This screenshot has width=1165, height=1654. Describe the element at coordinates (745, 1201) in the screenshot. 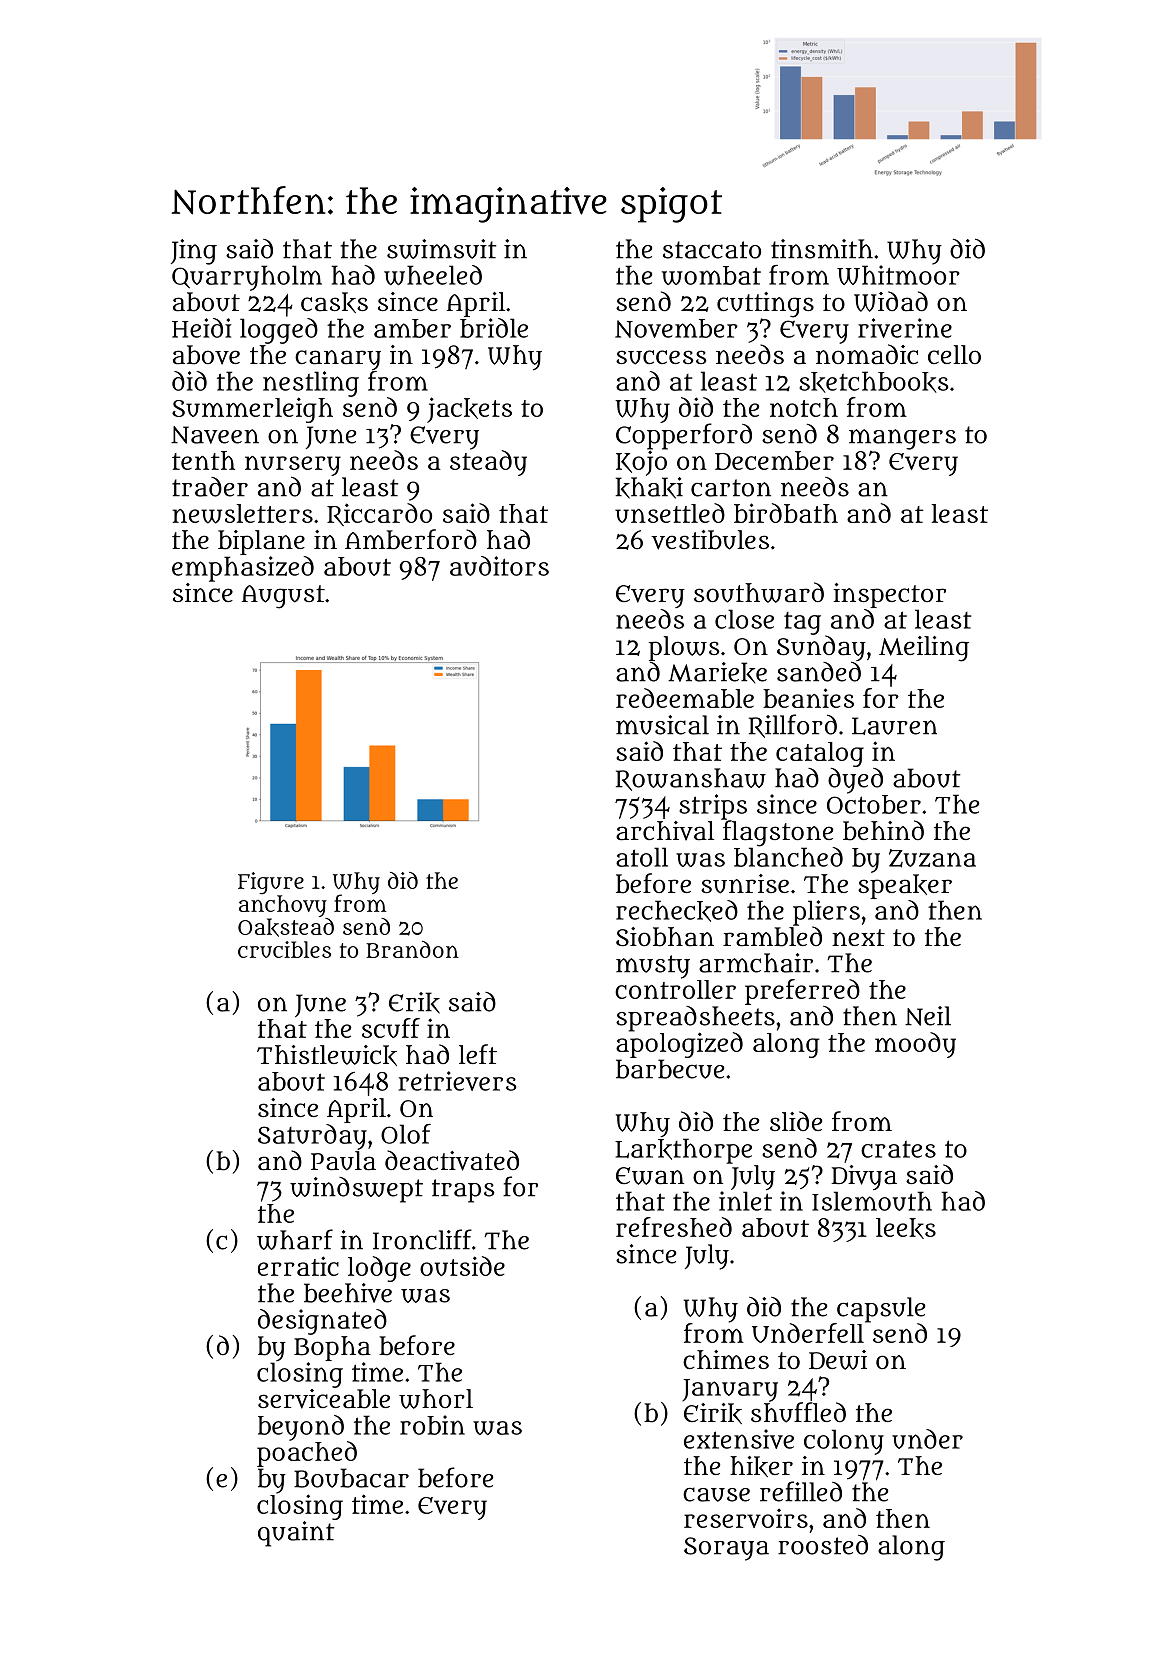

I see `inlet` at that location.
